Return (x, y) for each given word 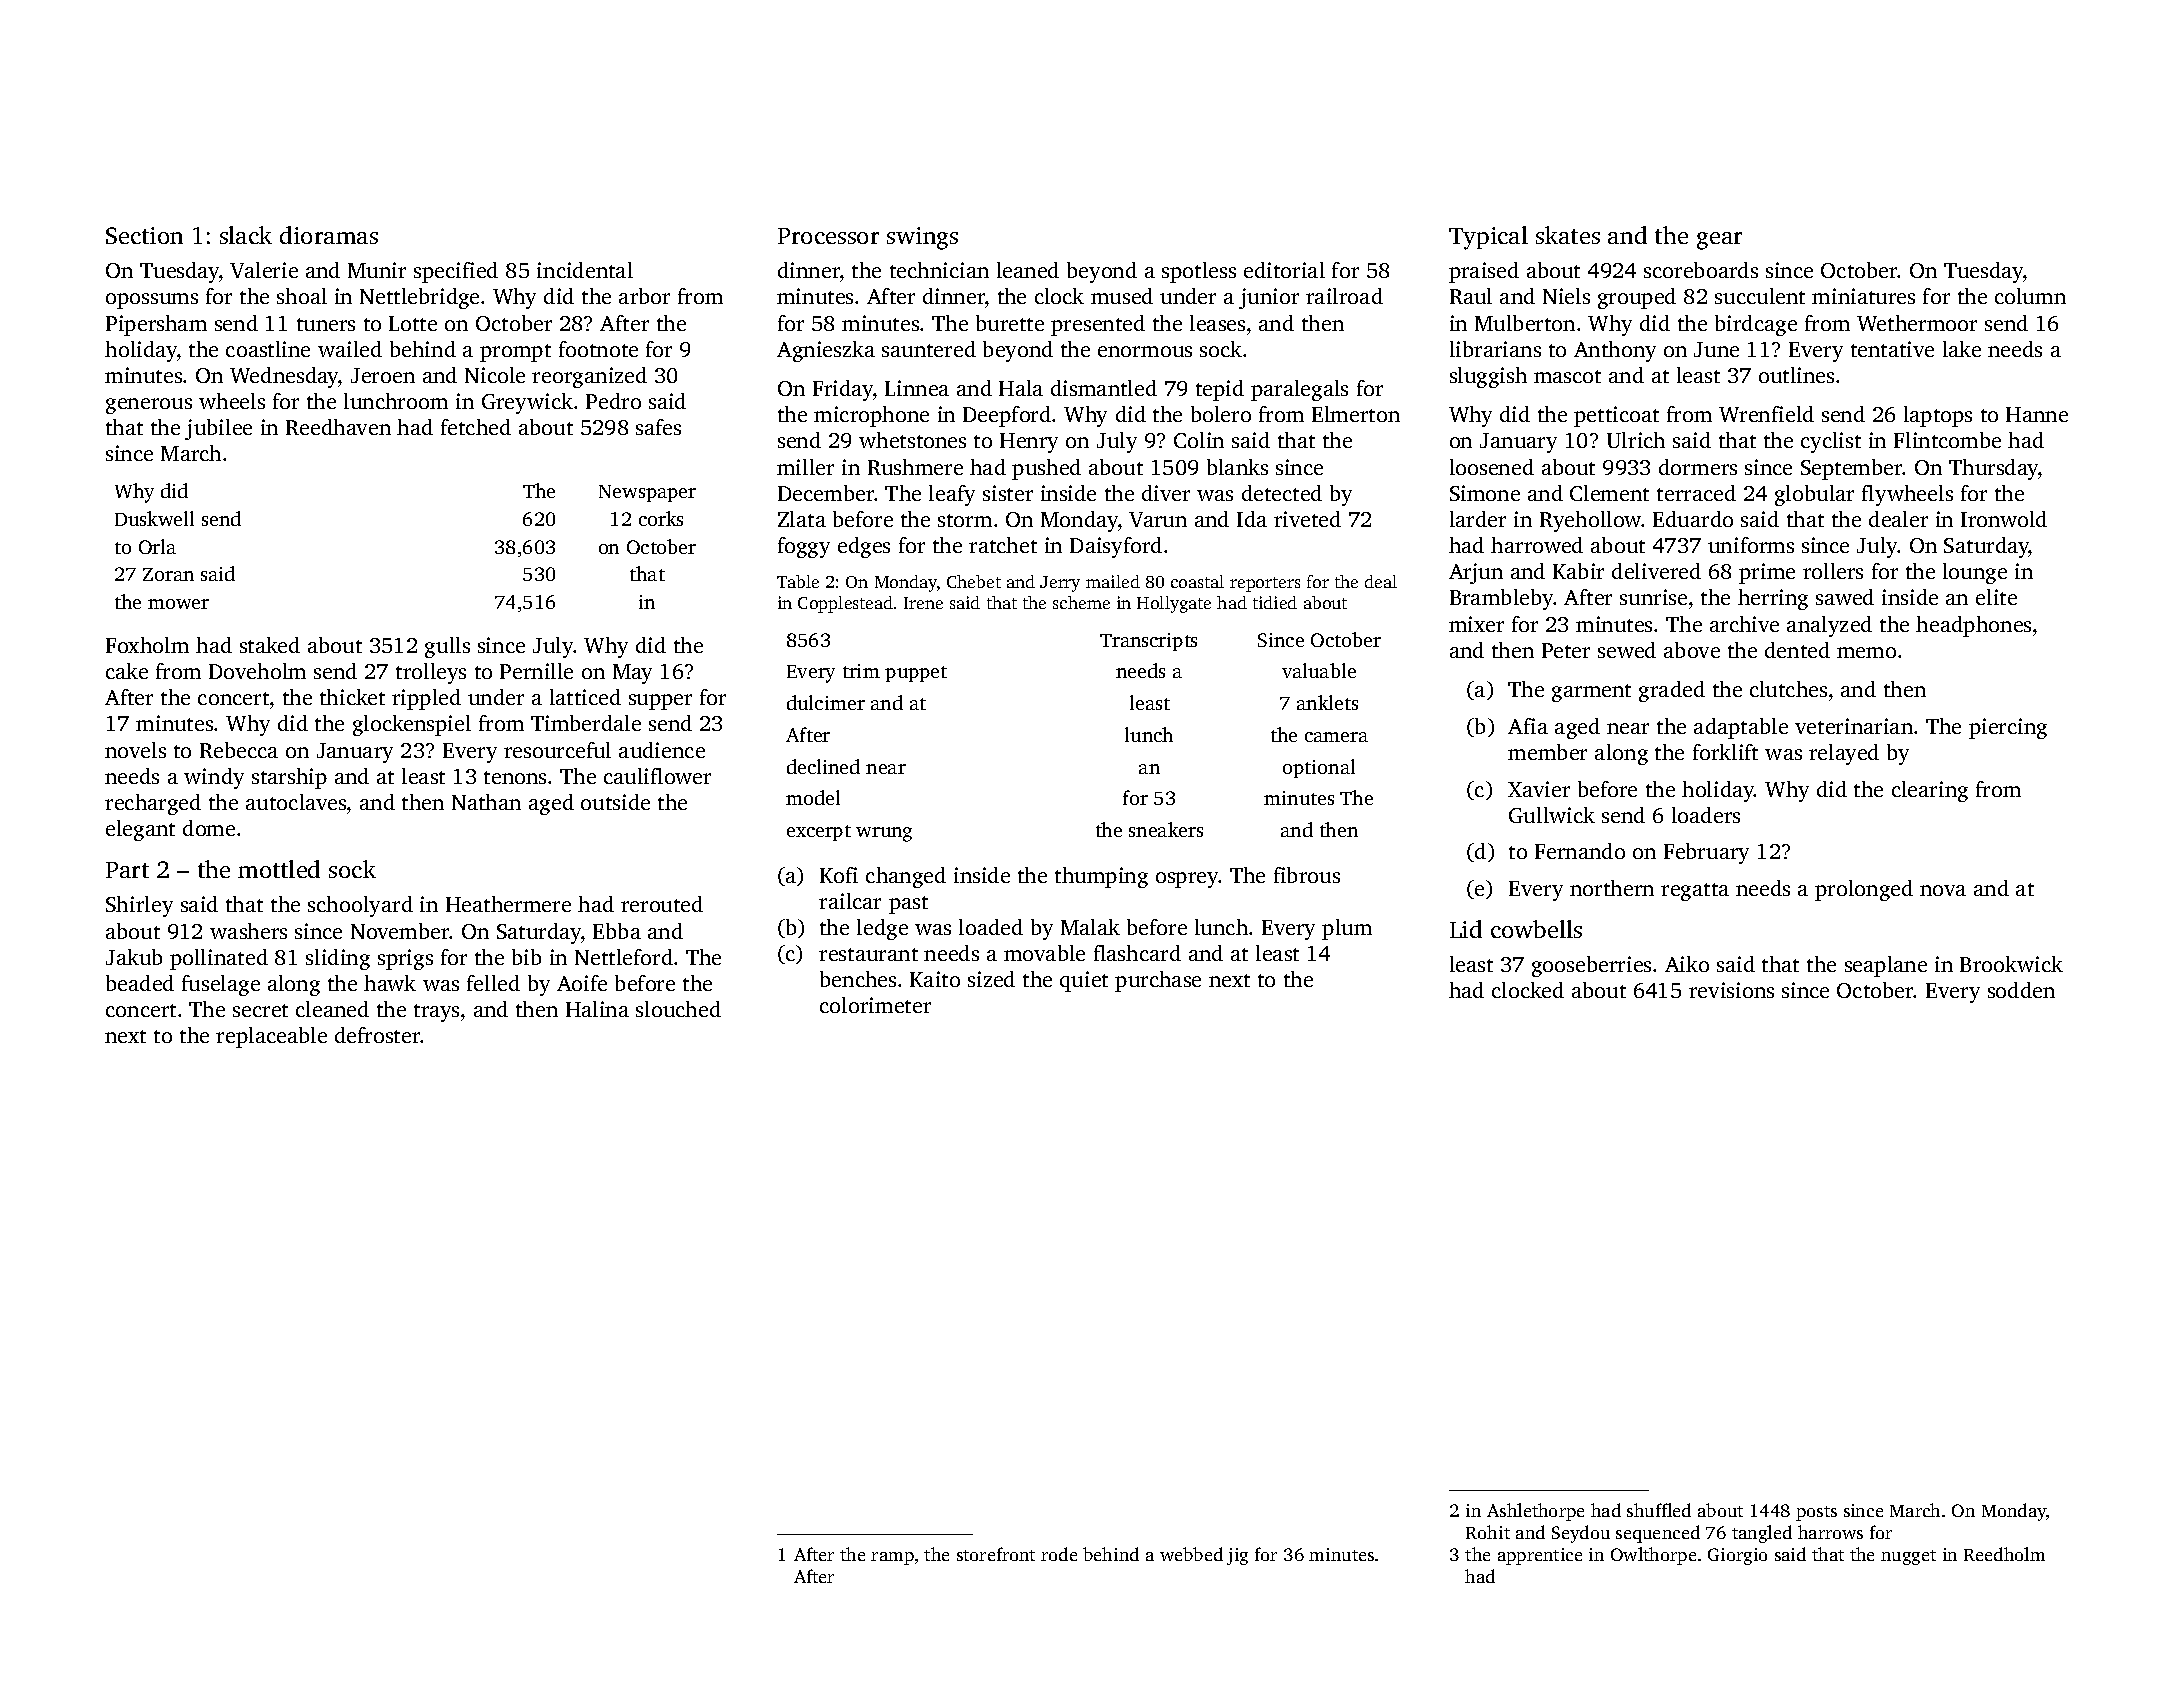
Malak (1090, 927)
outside (615, 802)
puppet (916, 674)
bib (526, 957)
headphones (1973, 626)
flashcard (1137, 953)
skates (1568, 235)
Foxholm (147, 645)
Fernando (1580, 851)
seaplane (1886, 966)
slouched (678, 1009)
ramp (892, 1558)
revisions (1731, 990)
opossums (152, 301)
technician (939, 270)
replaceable (271, 1037)
